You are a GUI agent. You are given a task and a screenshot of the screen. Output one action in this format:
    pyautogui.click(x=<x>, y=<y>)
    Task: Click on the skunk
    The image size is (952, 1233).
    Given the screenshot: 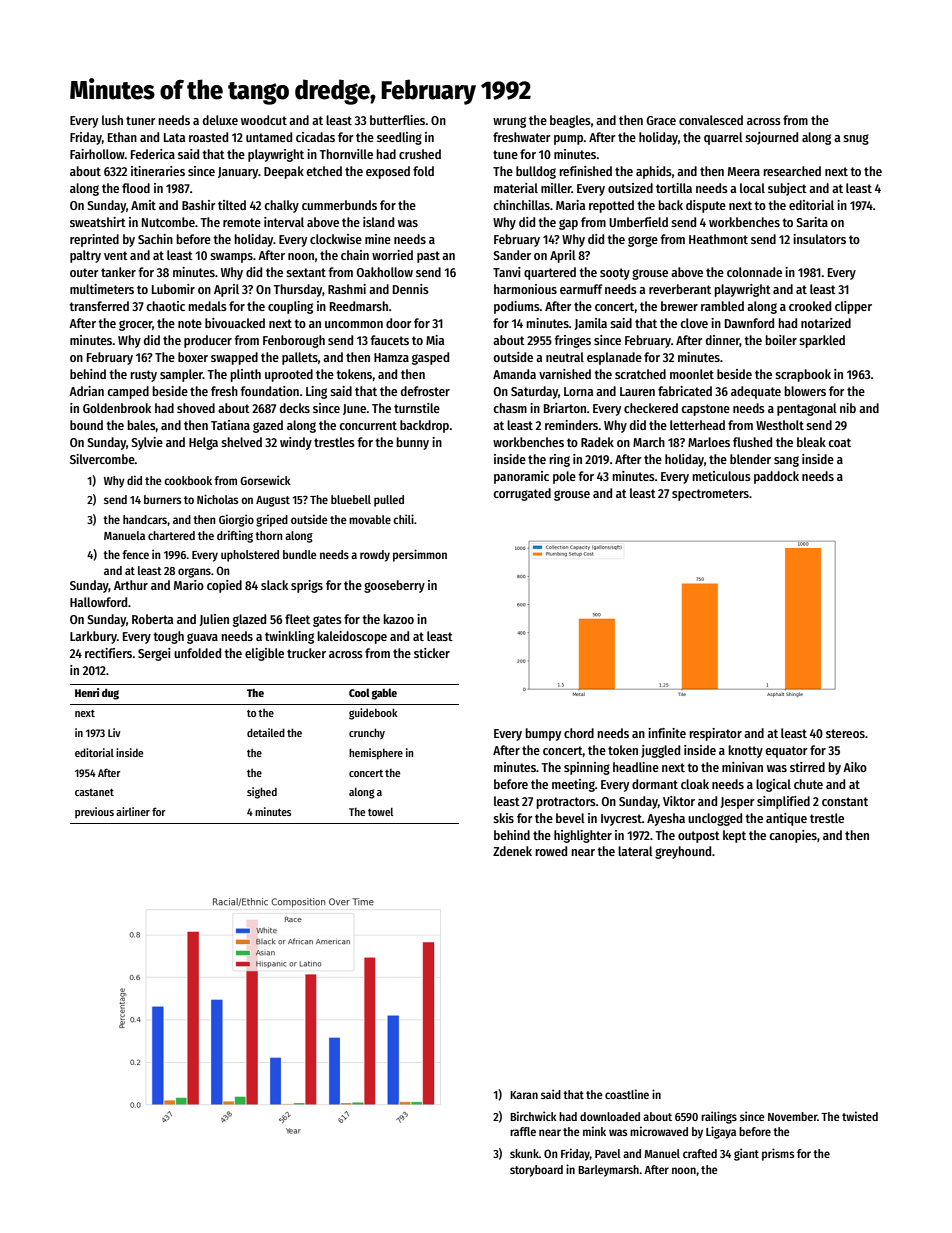 What is the action you would take?
    pyautogui.click(x=524, y=1153)
